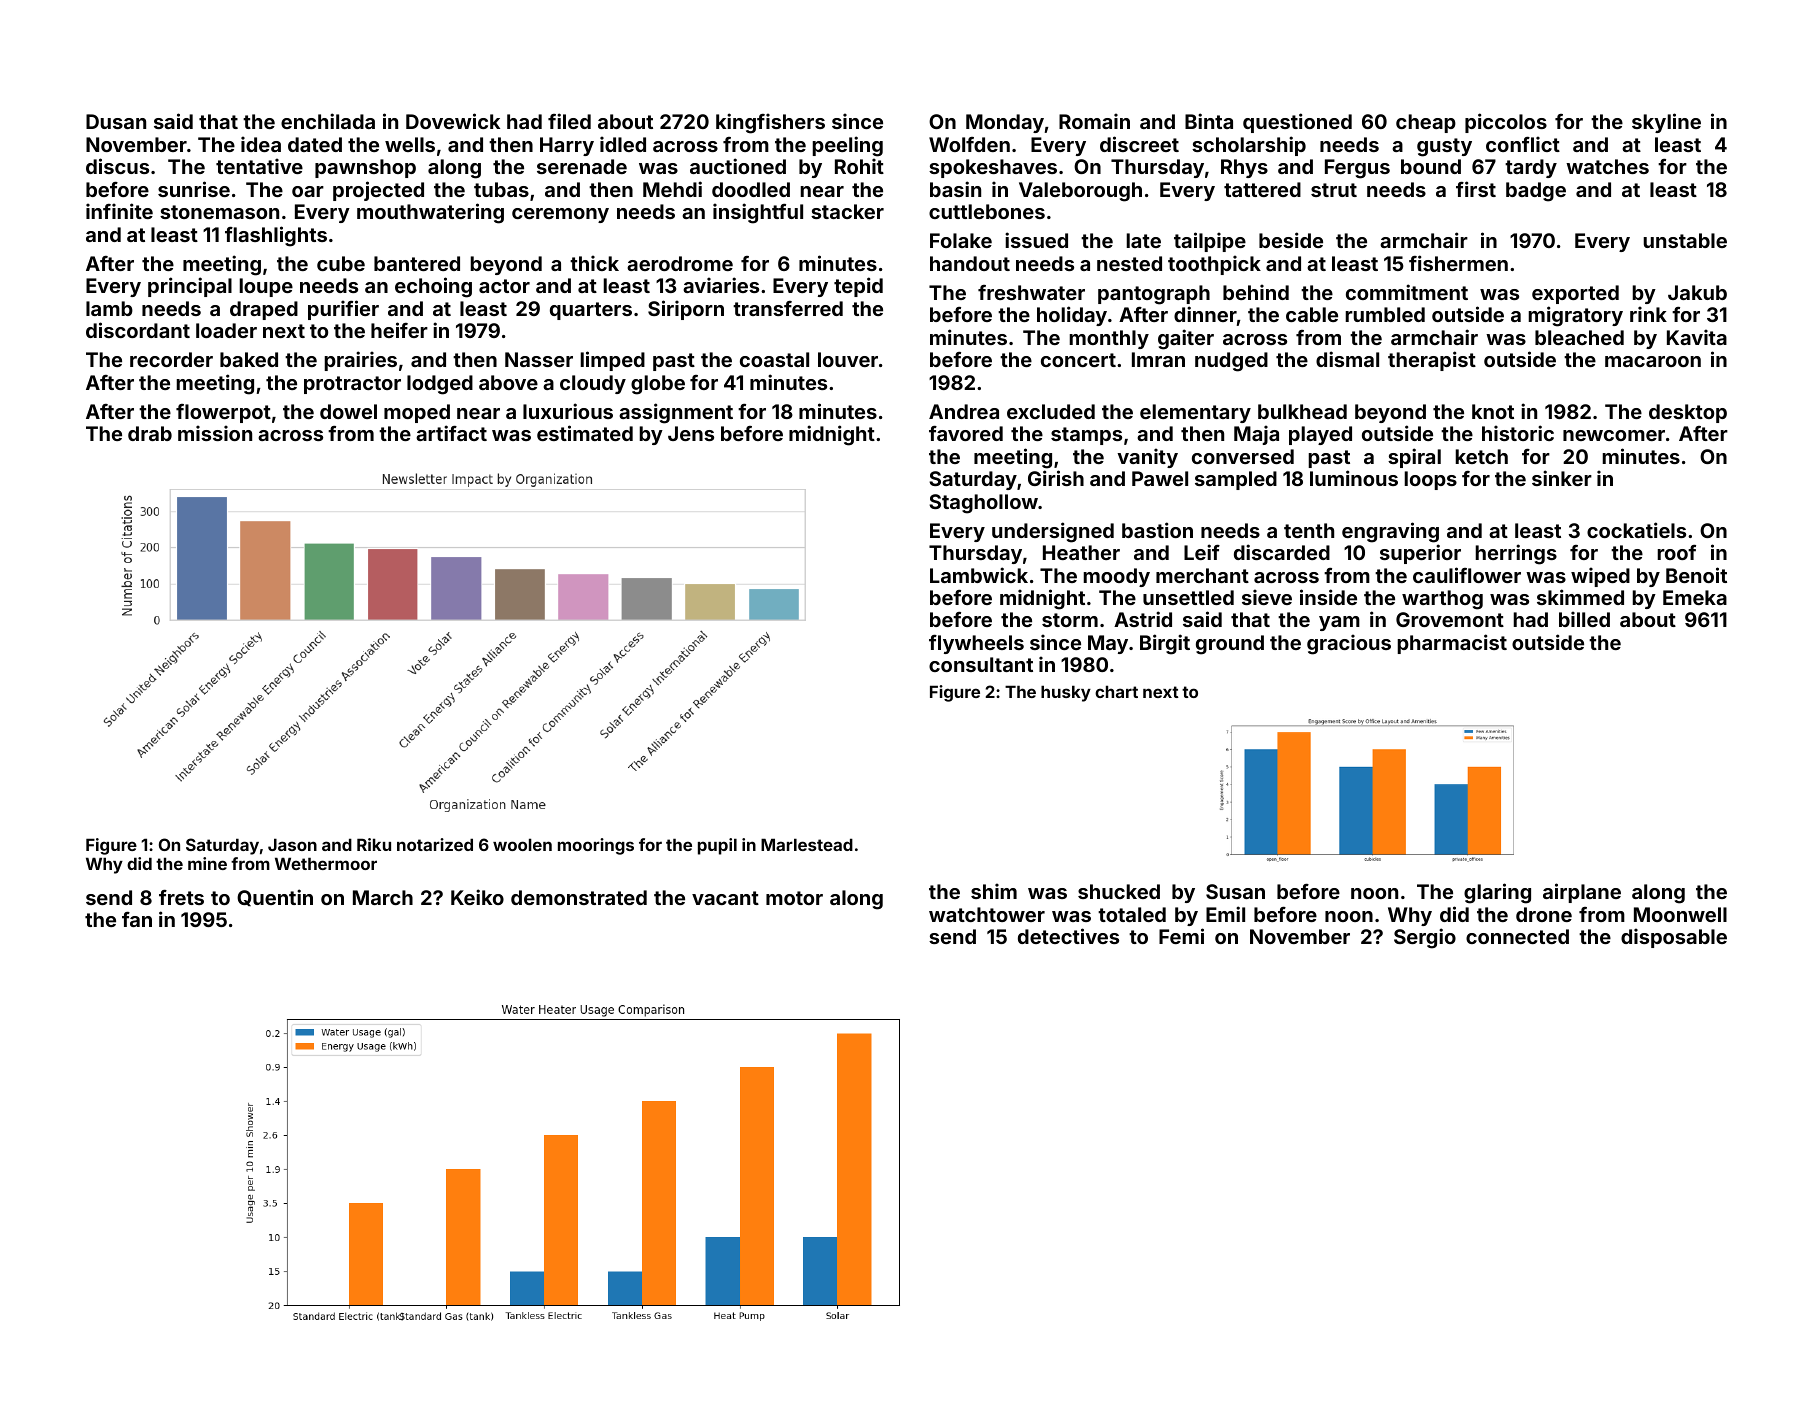 This page has width=1813, height=1401. Describe the element at coordinates (1676, 552) in the page. I see `roof` at that location.
